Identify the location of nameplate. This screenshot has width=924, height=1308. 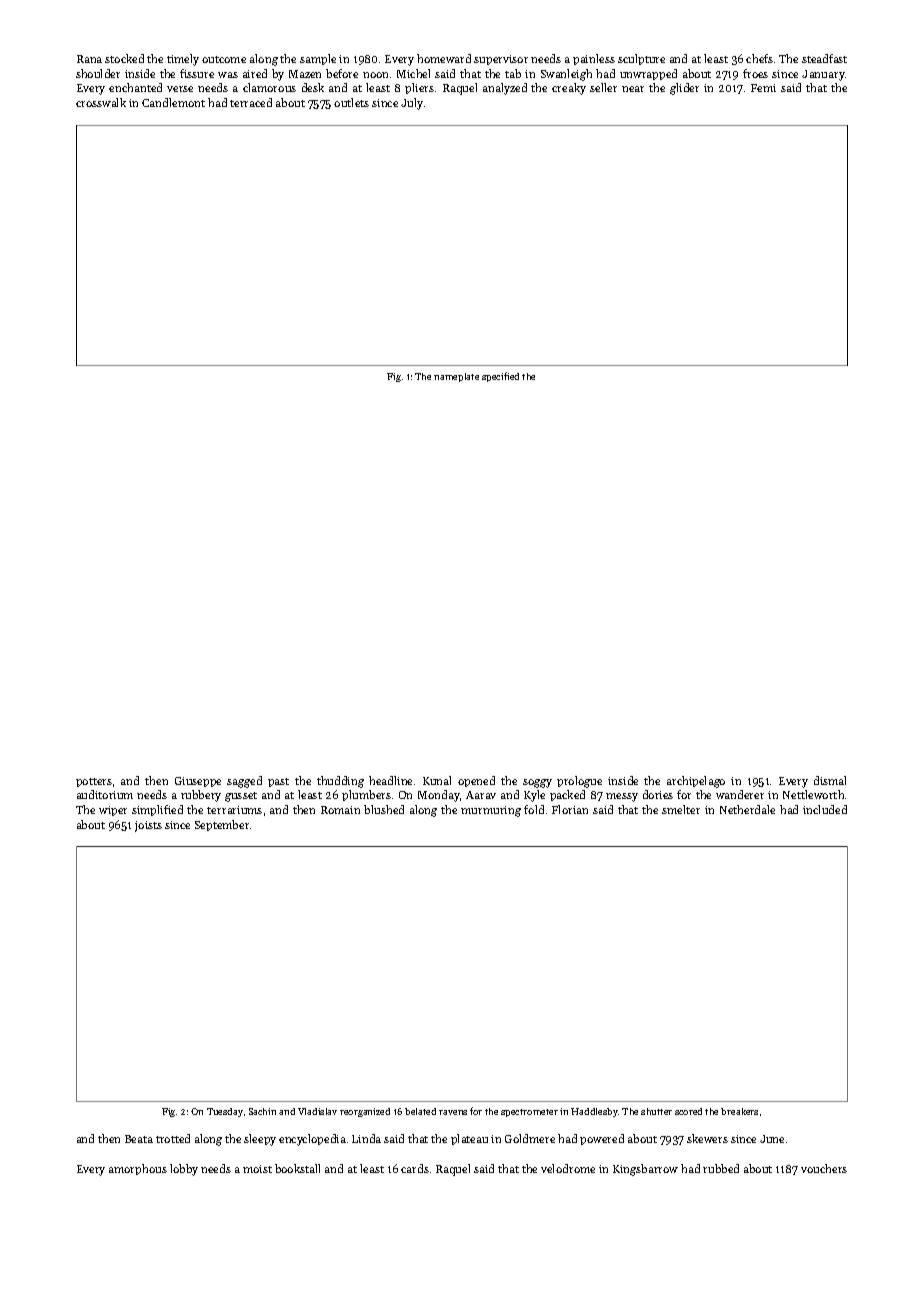
(456, 377).
